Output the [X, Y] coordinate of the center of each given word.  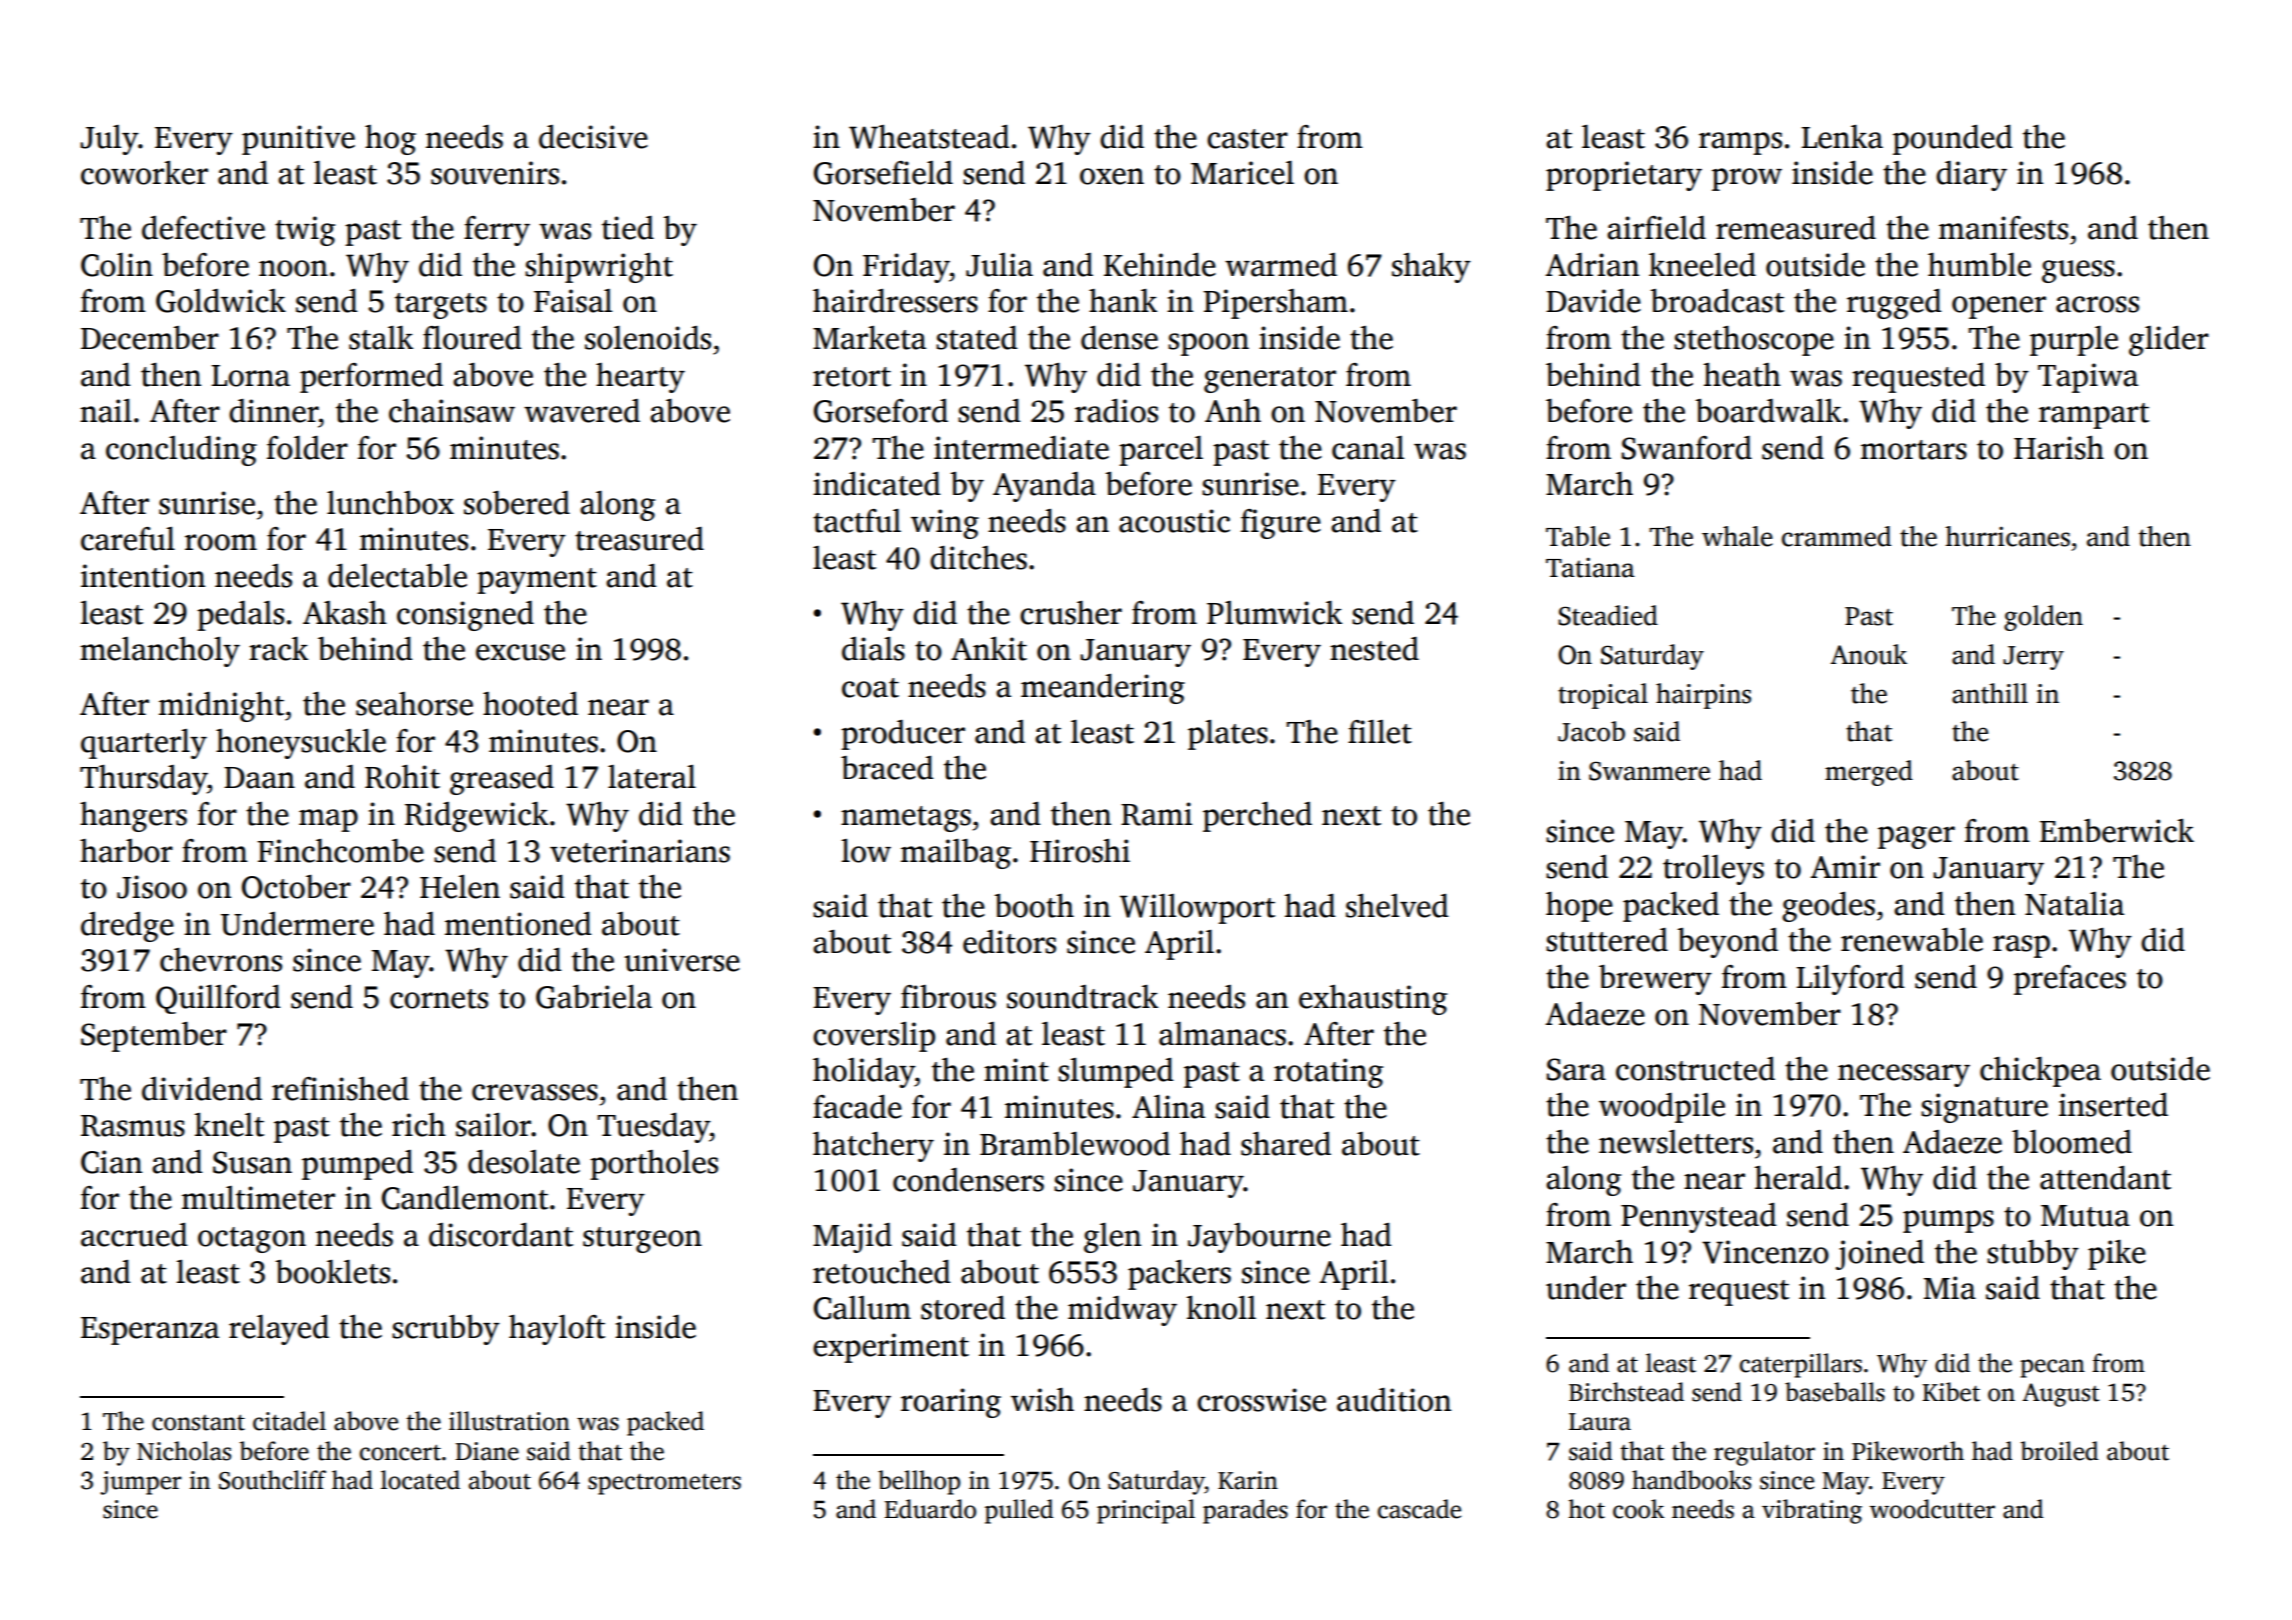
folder [307, 448]
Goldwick [221, 301]
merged [1869, 773]
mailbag [956, 854]
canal [1368, 448]
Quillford [218, 999]
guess [2078, 271]
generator [1270, 380]
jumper [141, 1483]
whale [1737, 536]
